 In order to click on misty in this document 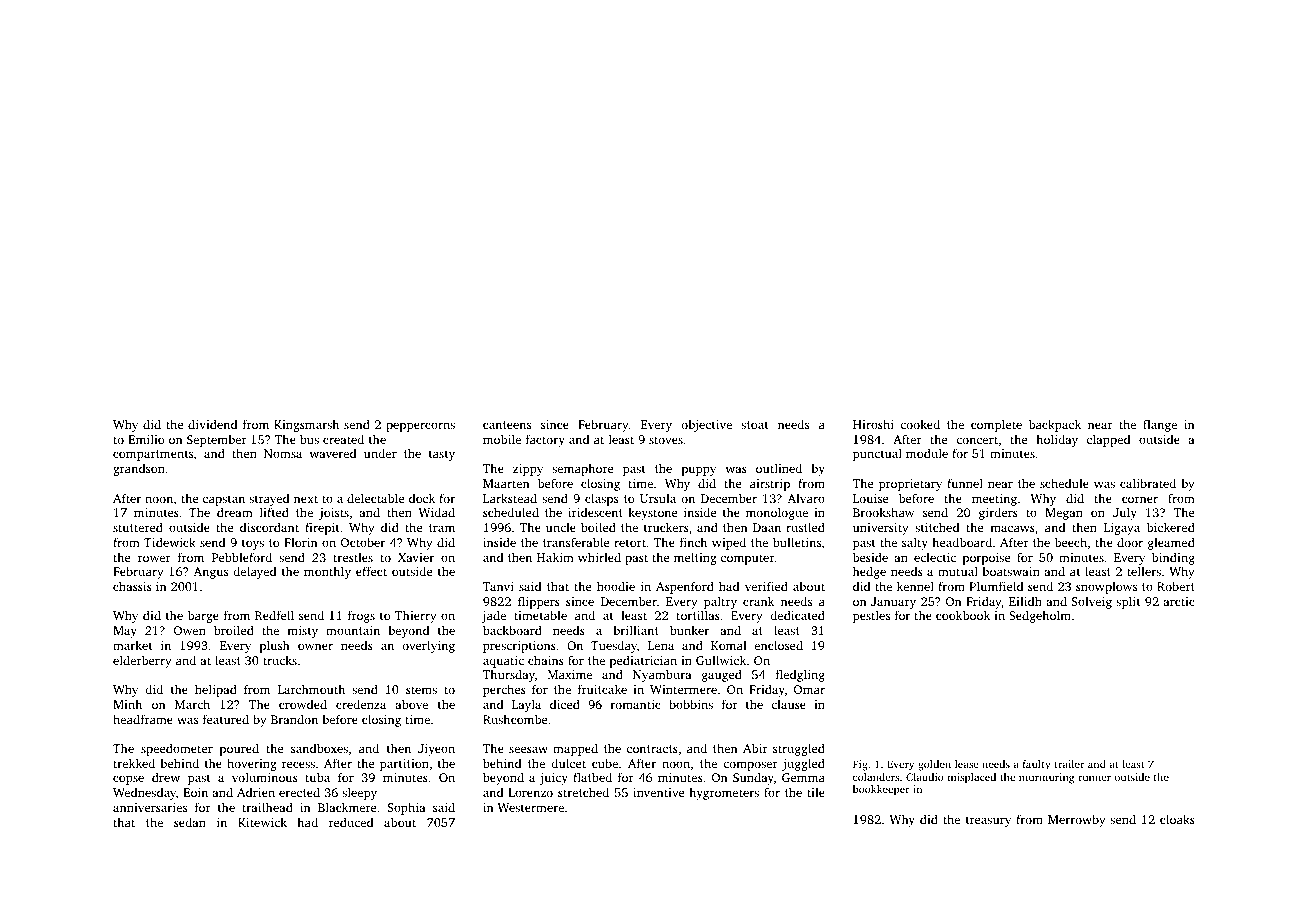, I will do `click(302, 632)`.
